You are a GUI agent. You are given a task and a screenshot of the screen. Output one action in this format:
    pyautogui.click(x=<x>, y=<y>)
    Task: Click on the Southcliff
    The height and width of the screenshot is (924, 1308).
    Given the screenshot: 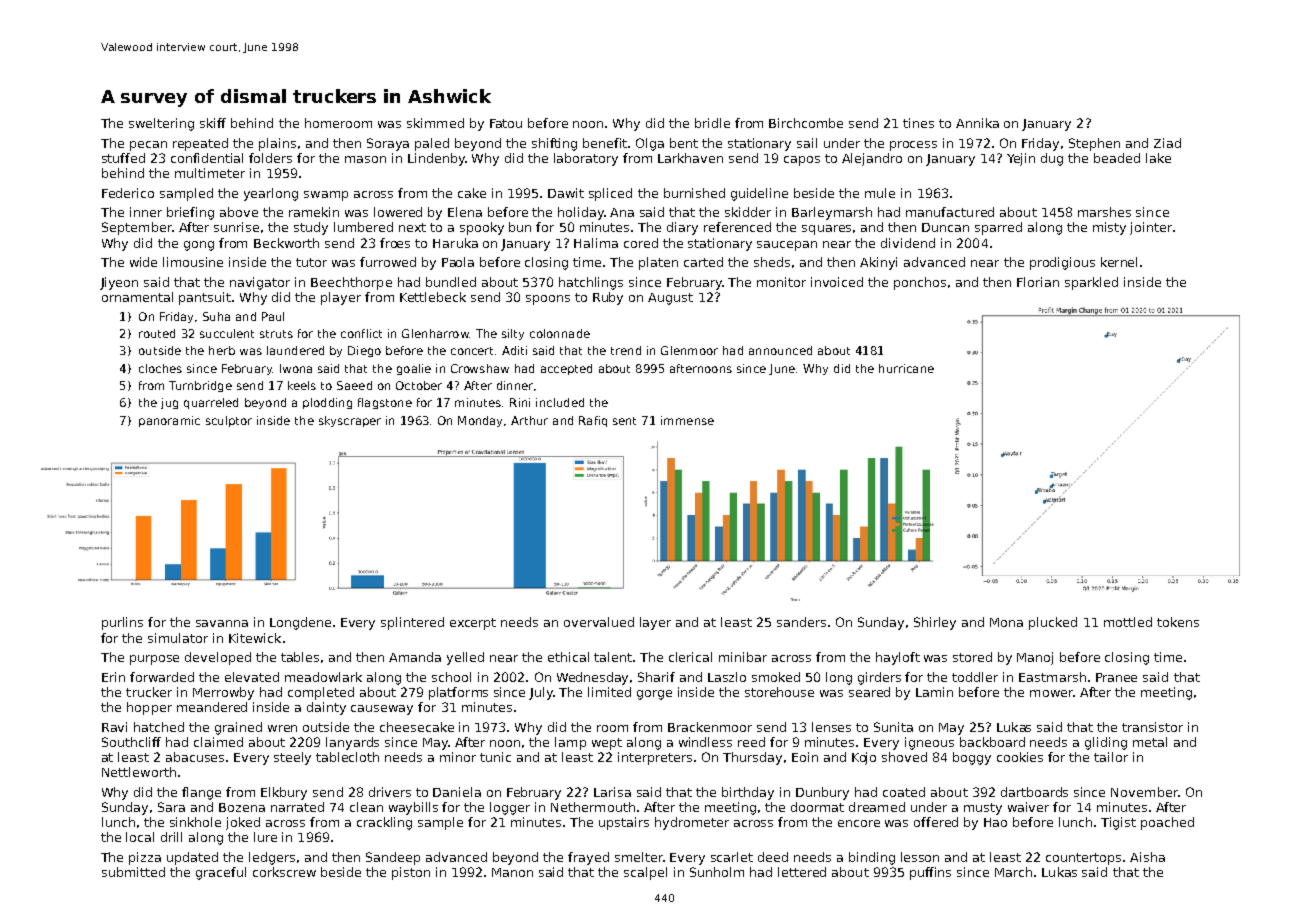 What is the action you would take?
    pyautogui.click(x=131, y=742)
